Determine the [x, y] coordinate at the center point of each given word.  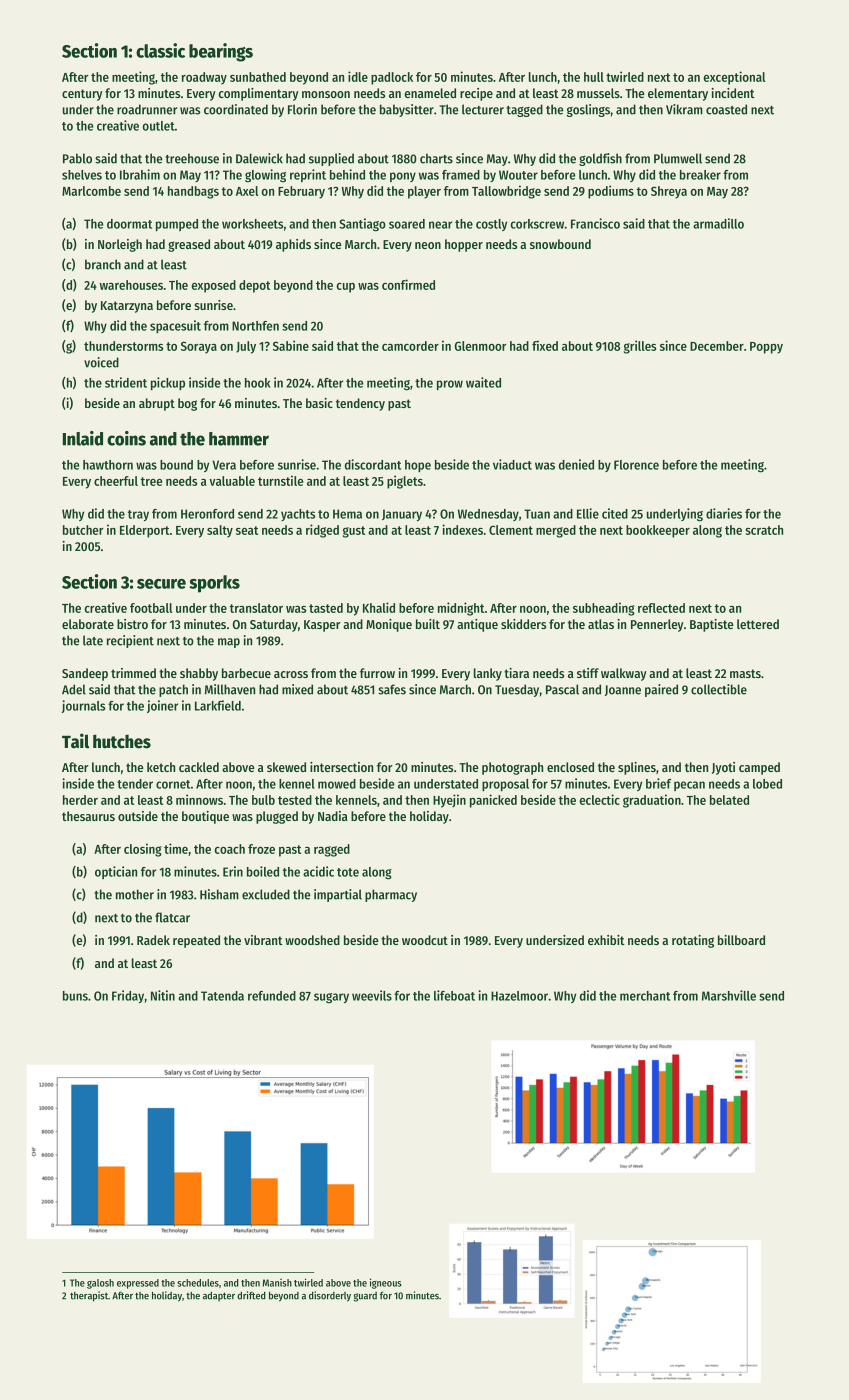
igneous [386, 1283]
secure [161, 584]
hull [594, 77]
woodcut [425, 940]
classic [160, 50]
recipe [476, 94]
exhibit [606, 940]
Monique [389, 625]
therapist [89, 1296]
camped [759, 768]
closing [143, 850]
